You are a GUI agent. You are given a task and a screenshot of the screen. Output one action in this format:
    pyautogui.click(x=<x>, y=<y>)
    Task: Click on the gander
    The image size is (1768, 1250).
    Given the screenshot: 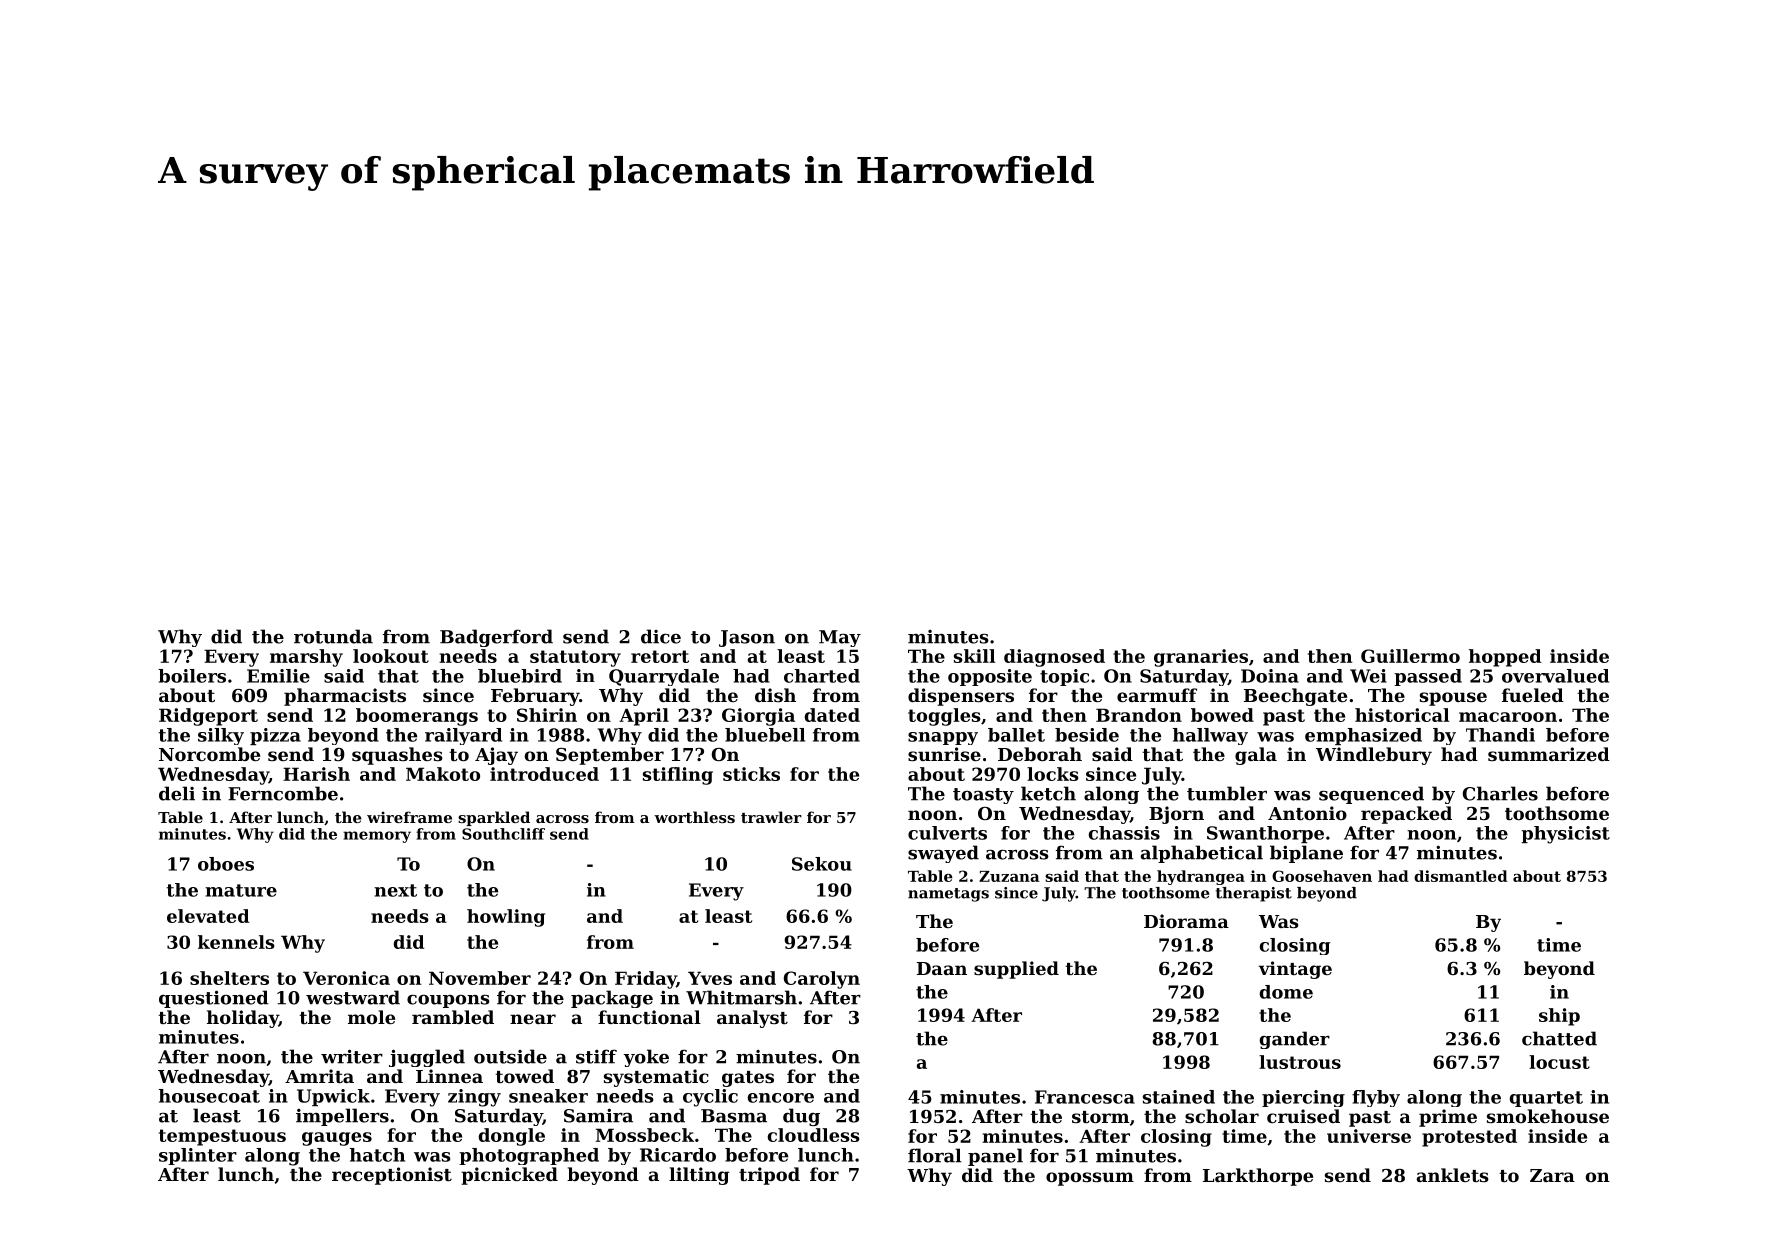 What is the action you would take?
    pyautogui.click(x=1295, y=1040)
